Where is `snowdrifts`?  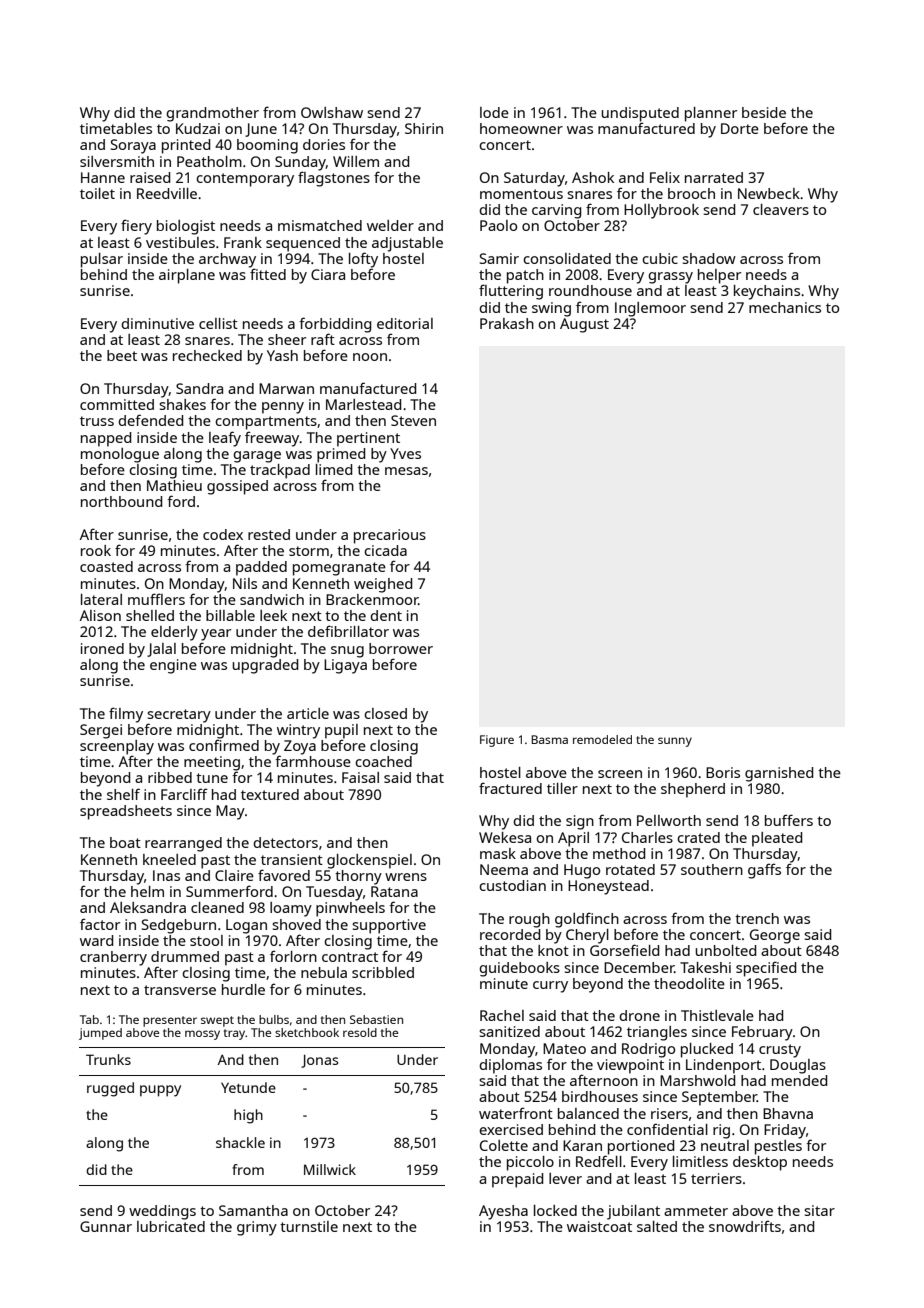 snowdrifts is located at coordinates (745, 1226).
